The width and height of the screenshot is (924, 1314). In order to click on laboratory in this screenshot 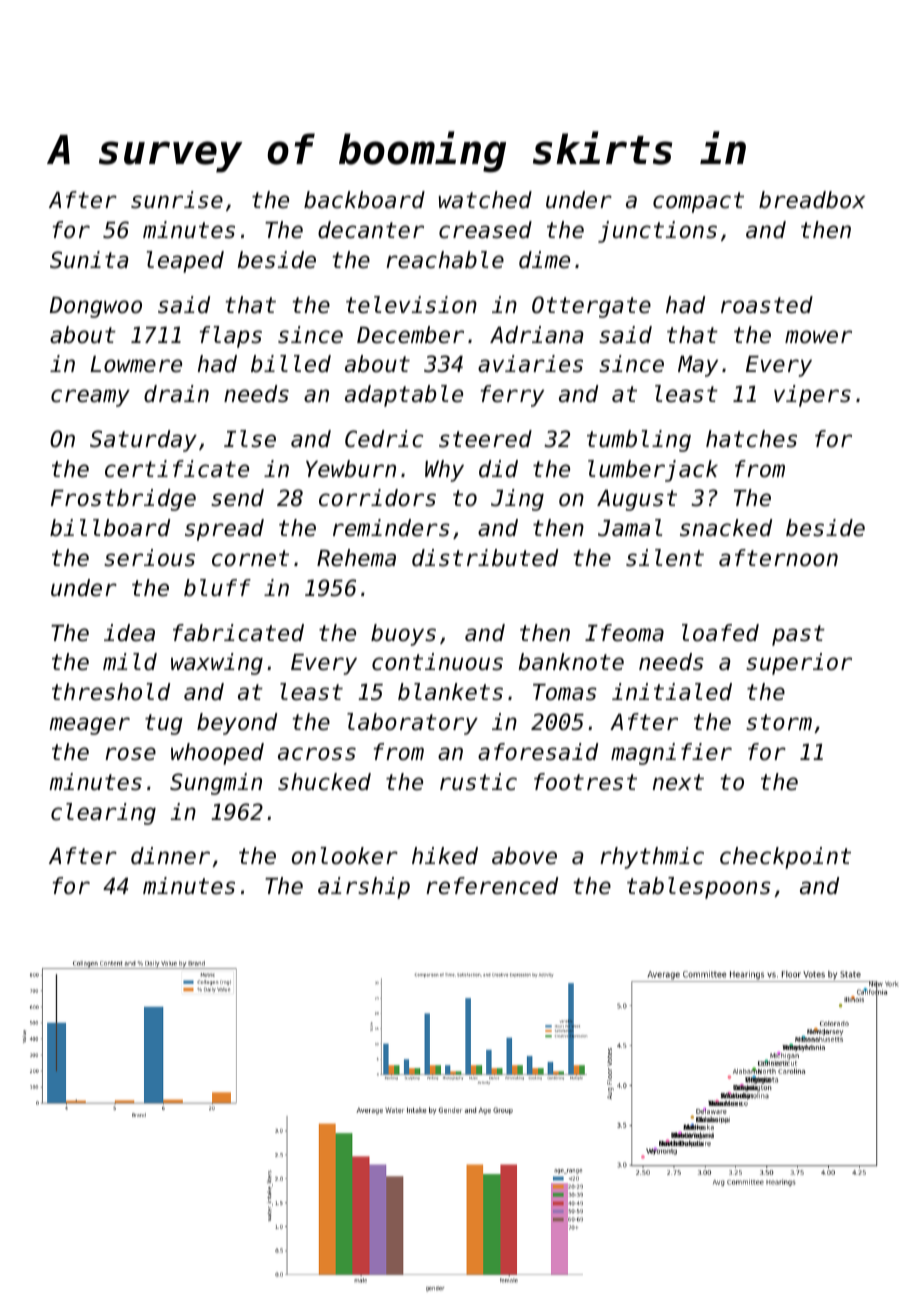, I will do `click(412, 724)`.
